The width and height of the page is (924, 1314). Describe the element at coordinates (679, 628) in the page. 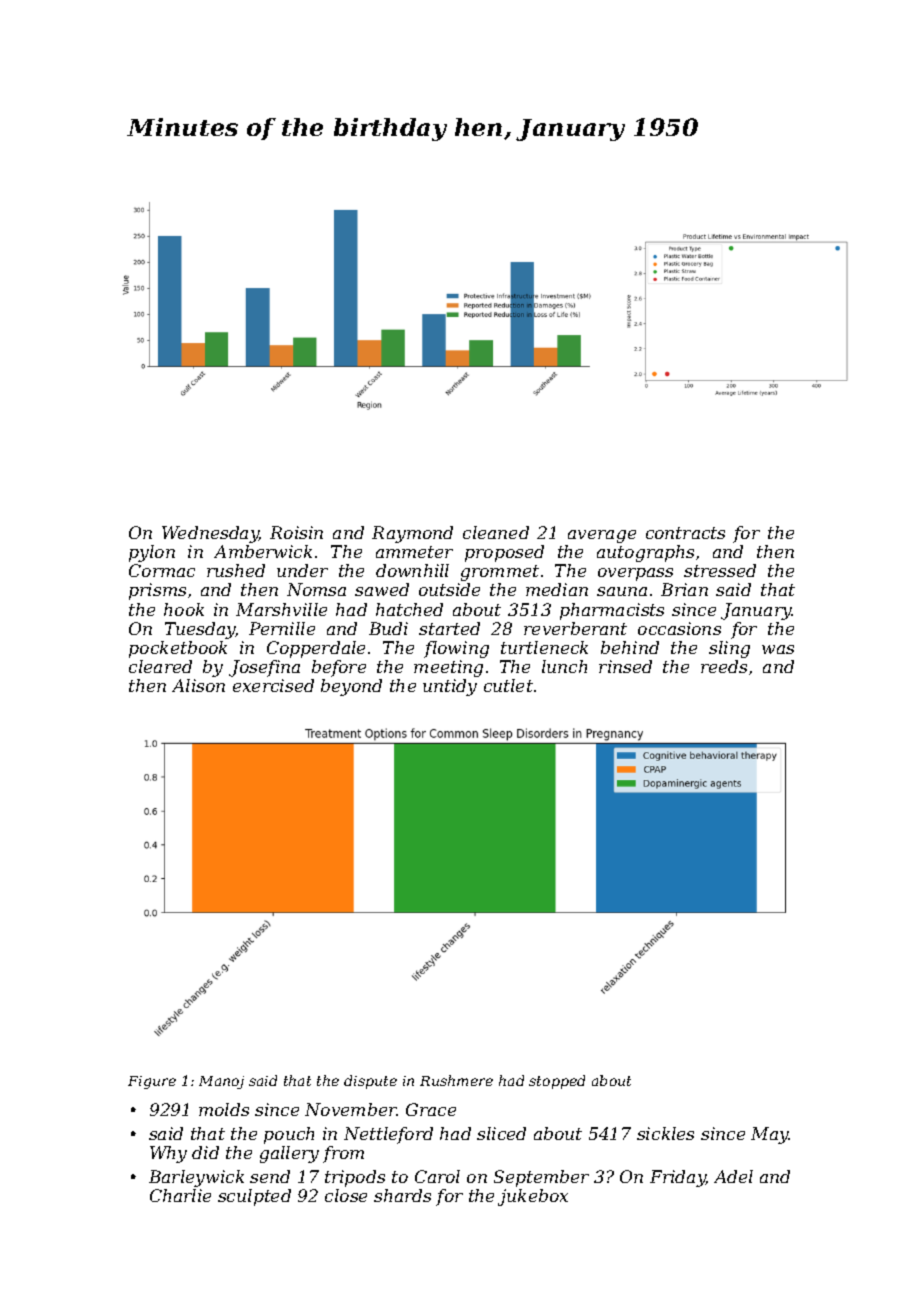

I see `occasions` at that location.
